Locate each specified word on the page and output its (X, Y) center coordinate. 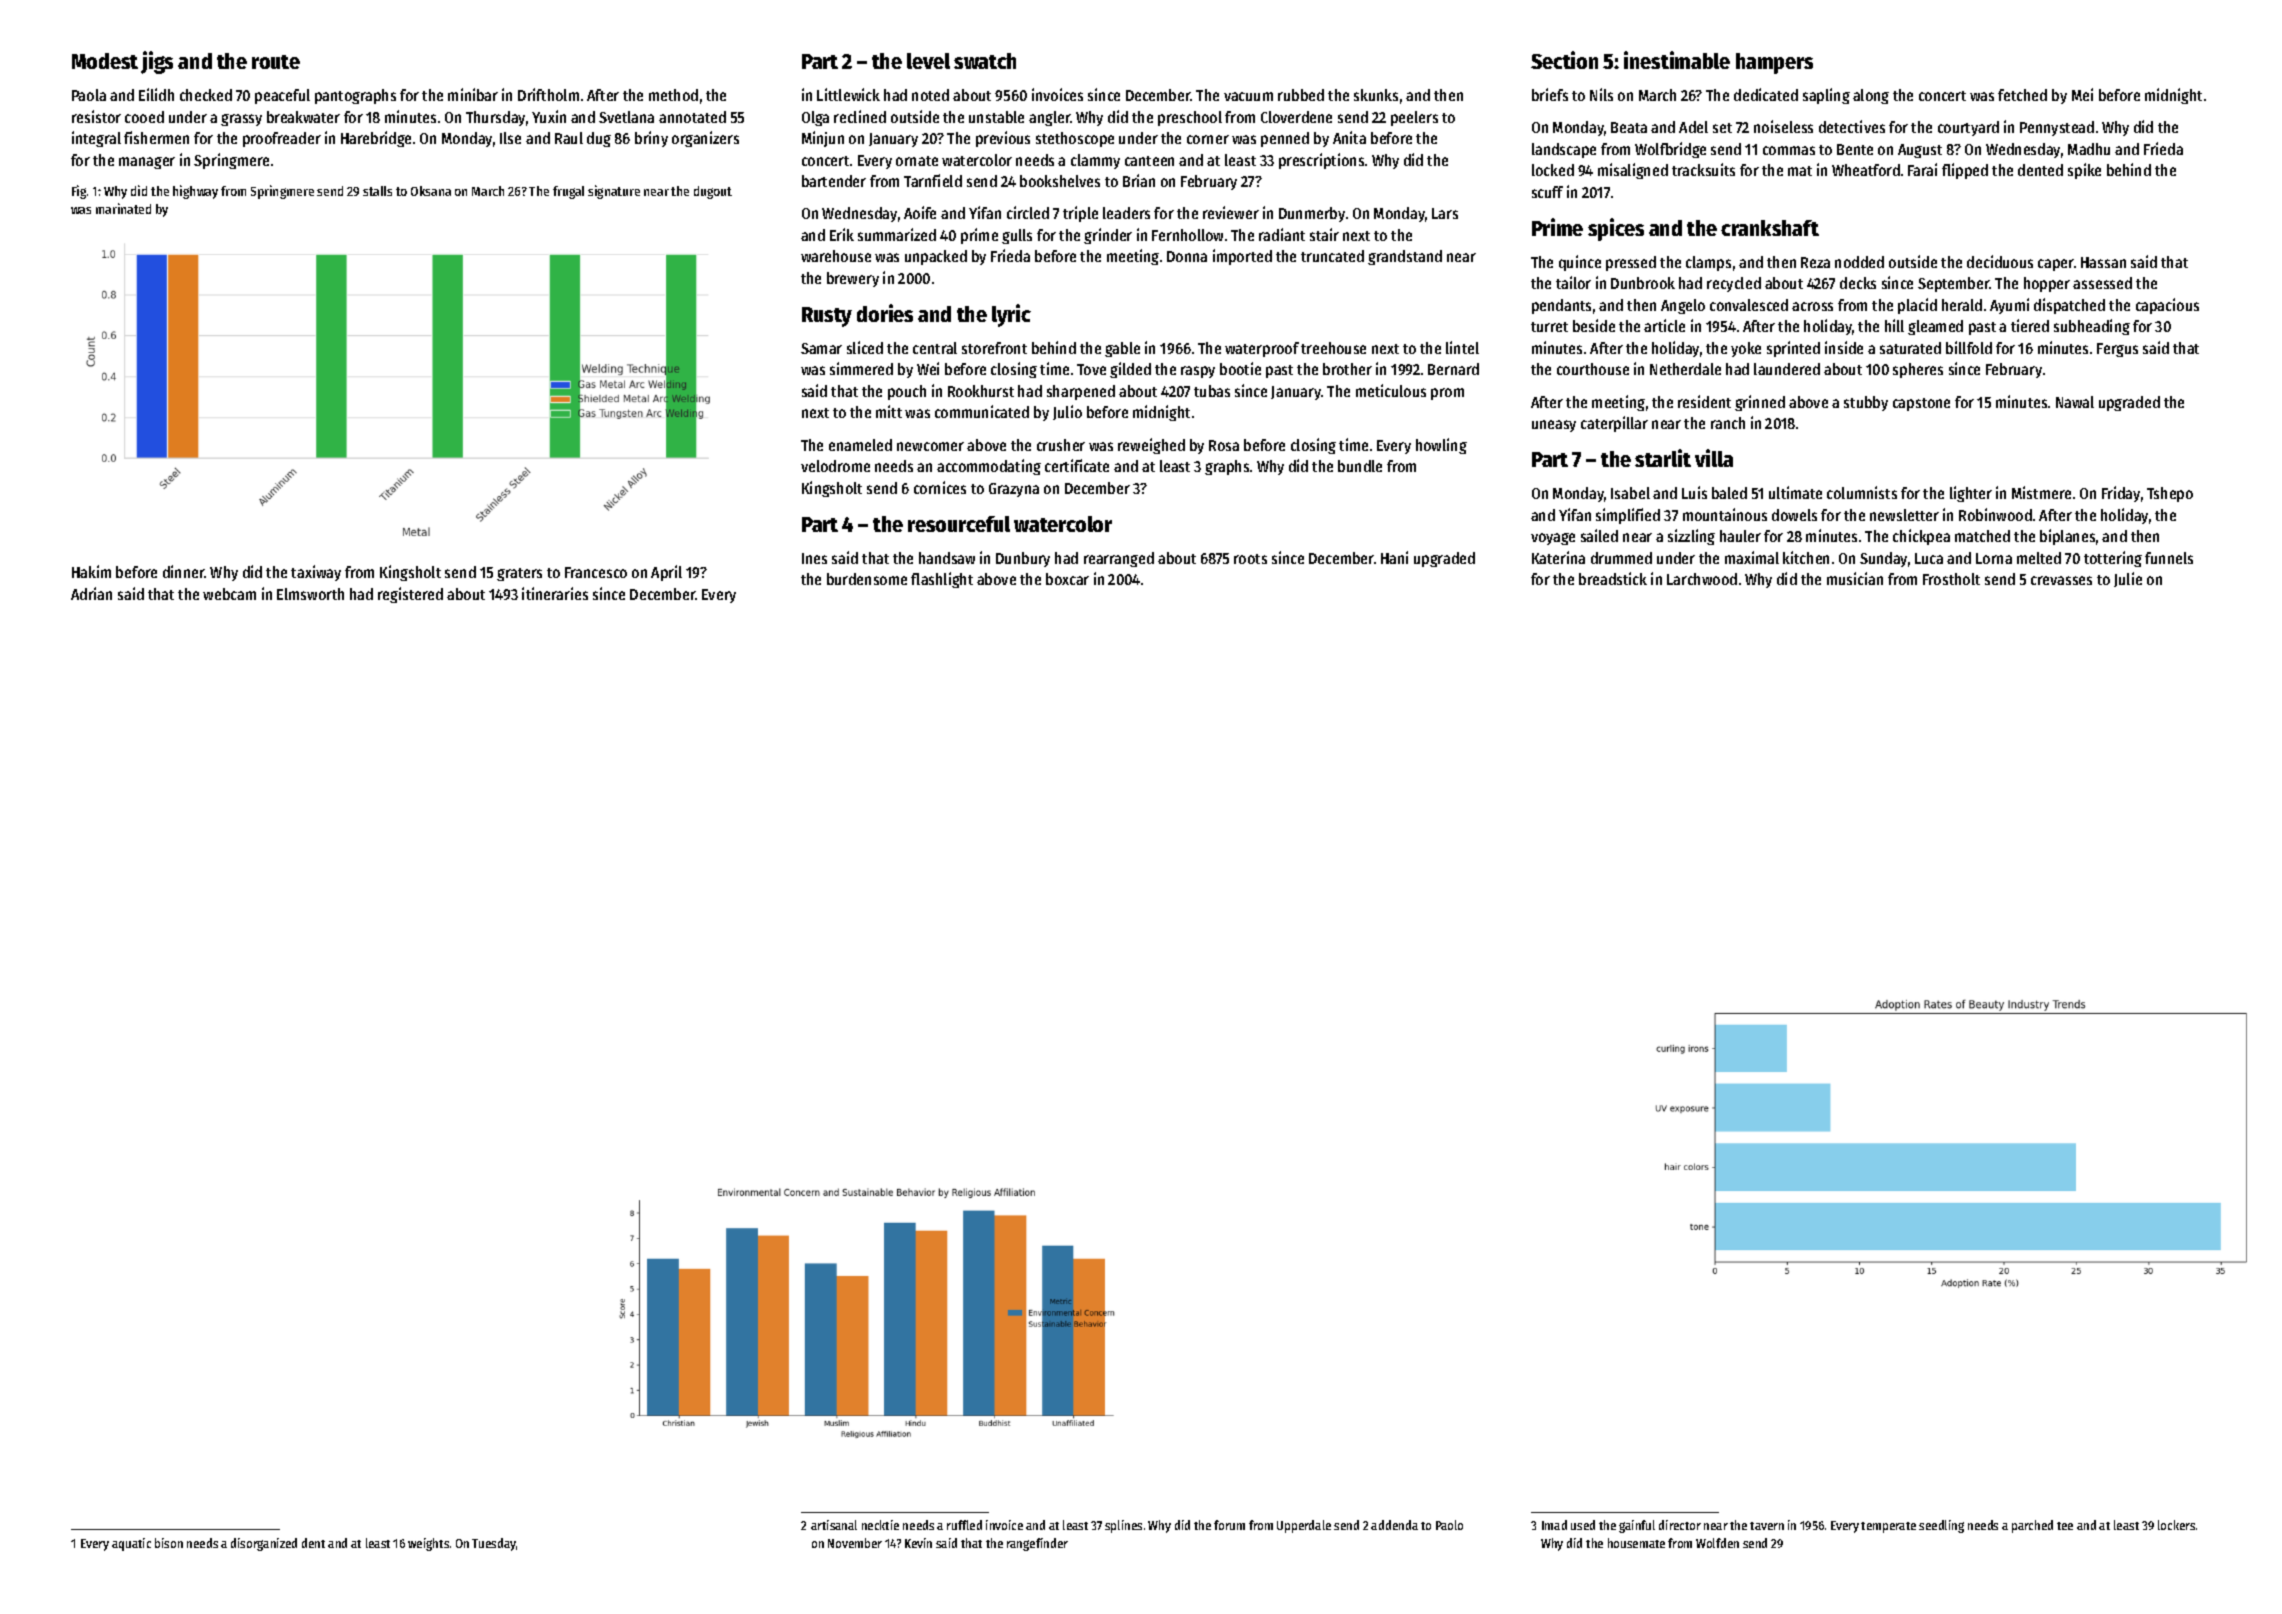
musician (1855, 578)
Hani (1394, 557)
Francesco (596, 572)
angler (1050, 118)
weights (428, 1544)
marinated (123, 208)
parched (2032, 1526)
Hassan (2103, 262)
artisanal (834, 1525)
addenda (1394, 1525)
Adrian (91, 593)
